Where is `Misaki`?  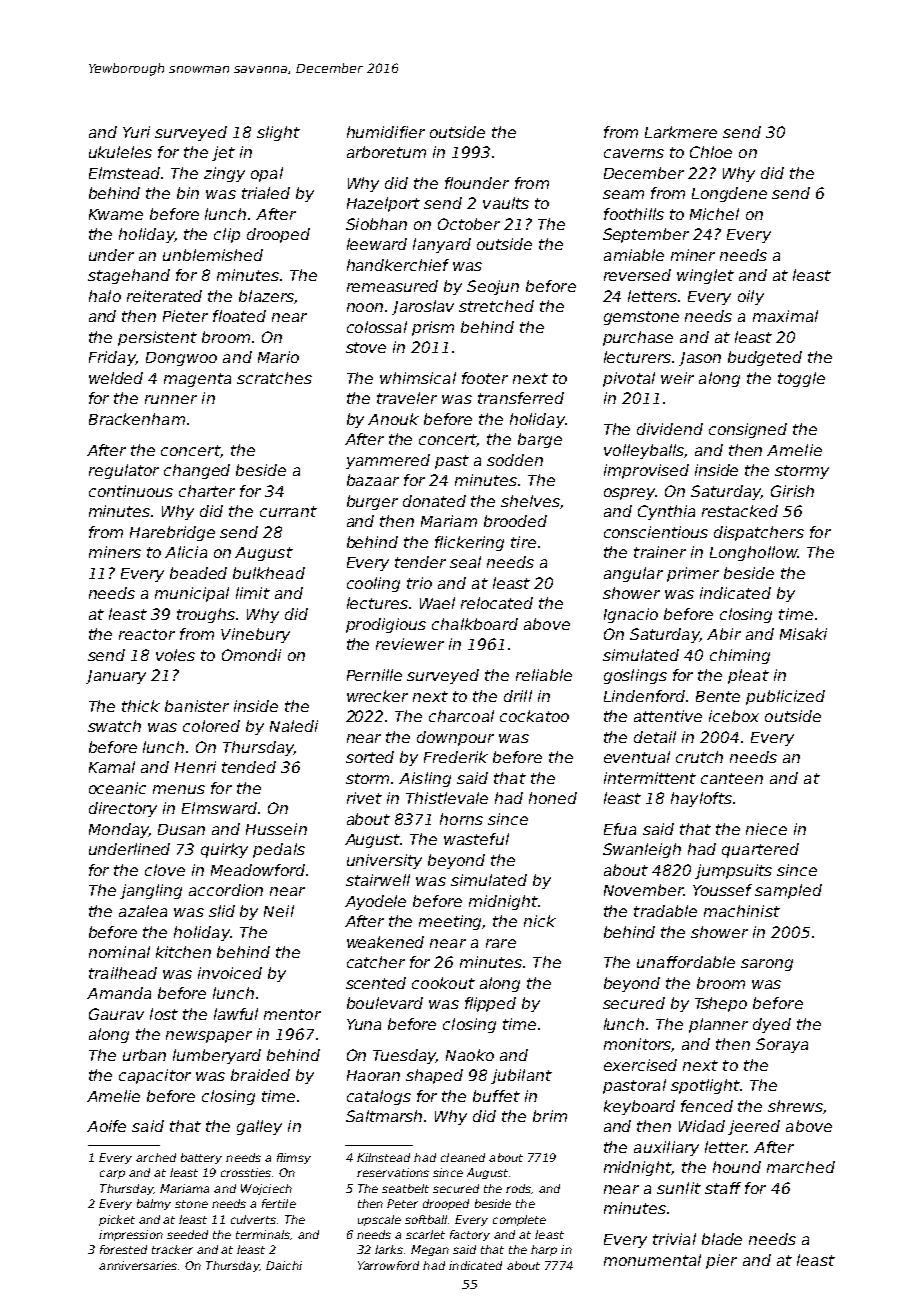
Misaki is located at coordinates (803, 634).
